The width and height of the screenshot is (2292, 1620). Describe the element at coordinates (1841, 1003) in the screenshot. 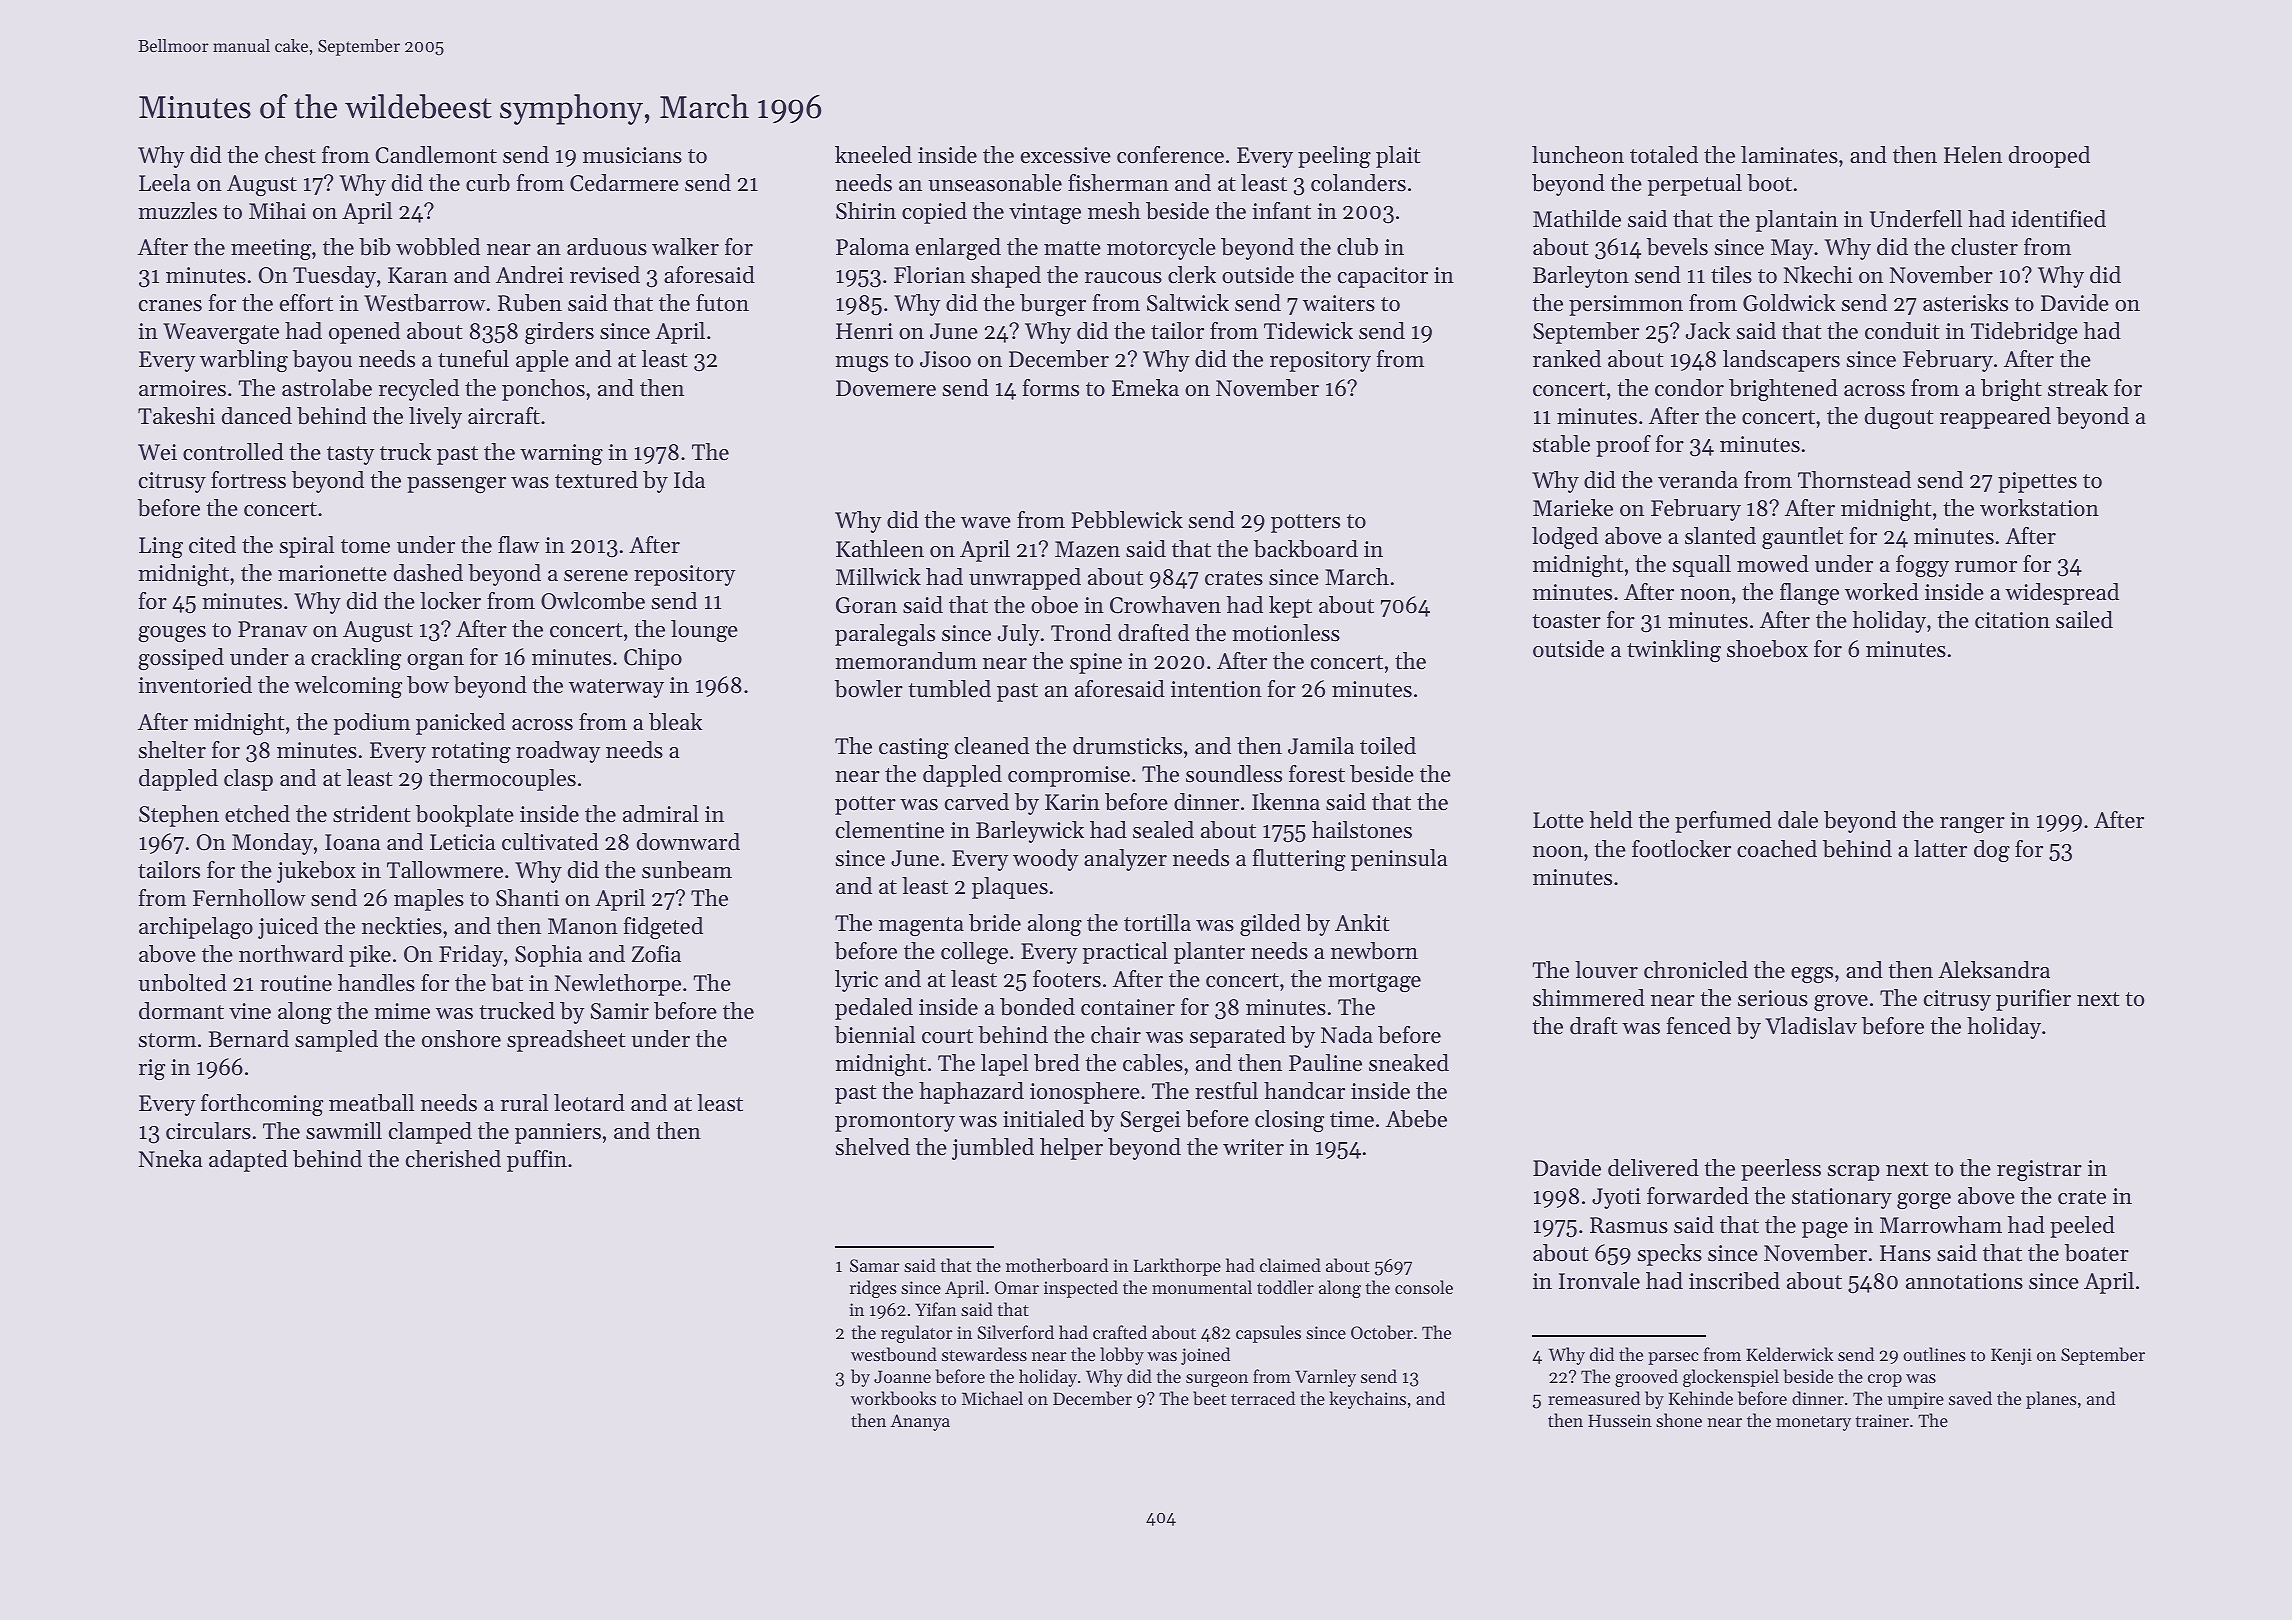

I see `grove` at that location.
